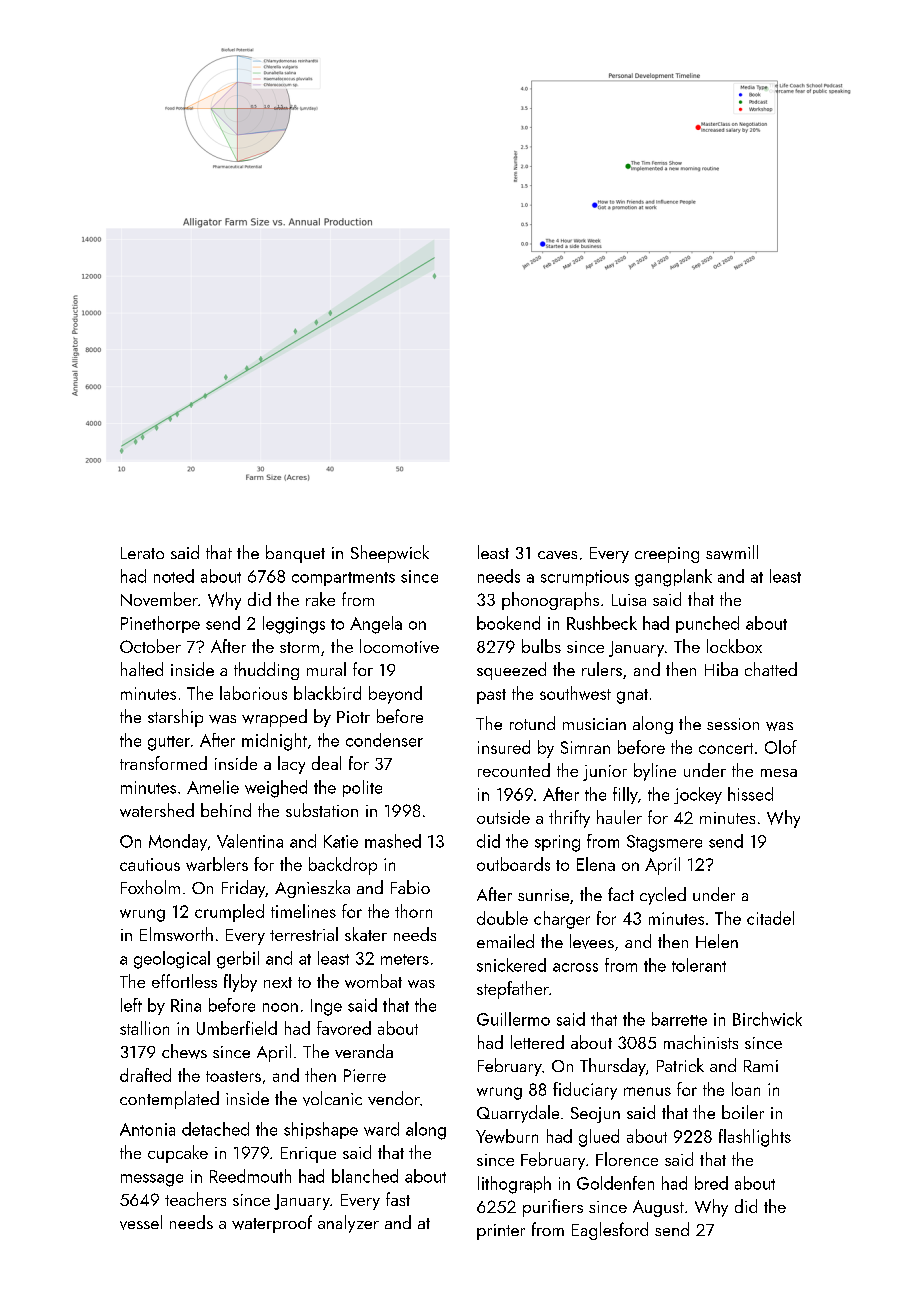 The width and height of the screenshot is (924, 1311). Describe the element at coordinates (596, 864) in the screenshot. I see `Elena` at that location.
